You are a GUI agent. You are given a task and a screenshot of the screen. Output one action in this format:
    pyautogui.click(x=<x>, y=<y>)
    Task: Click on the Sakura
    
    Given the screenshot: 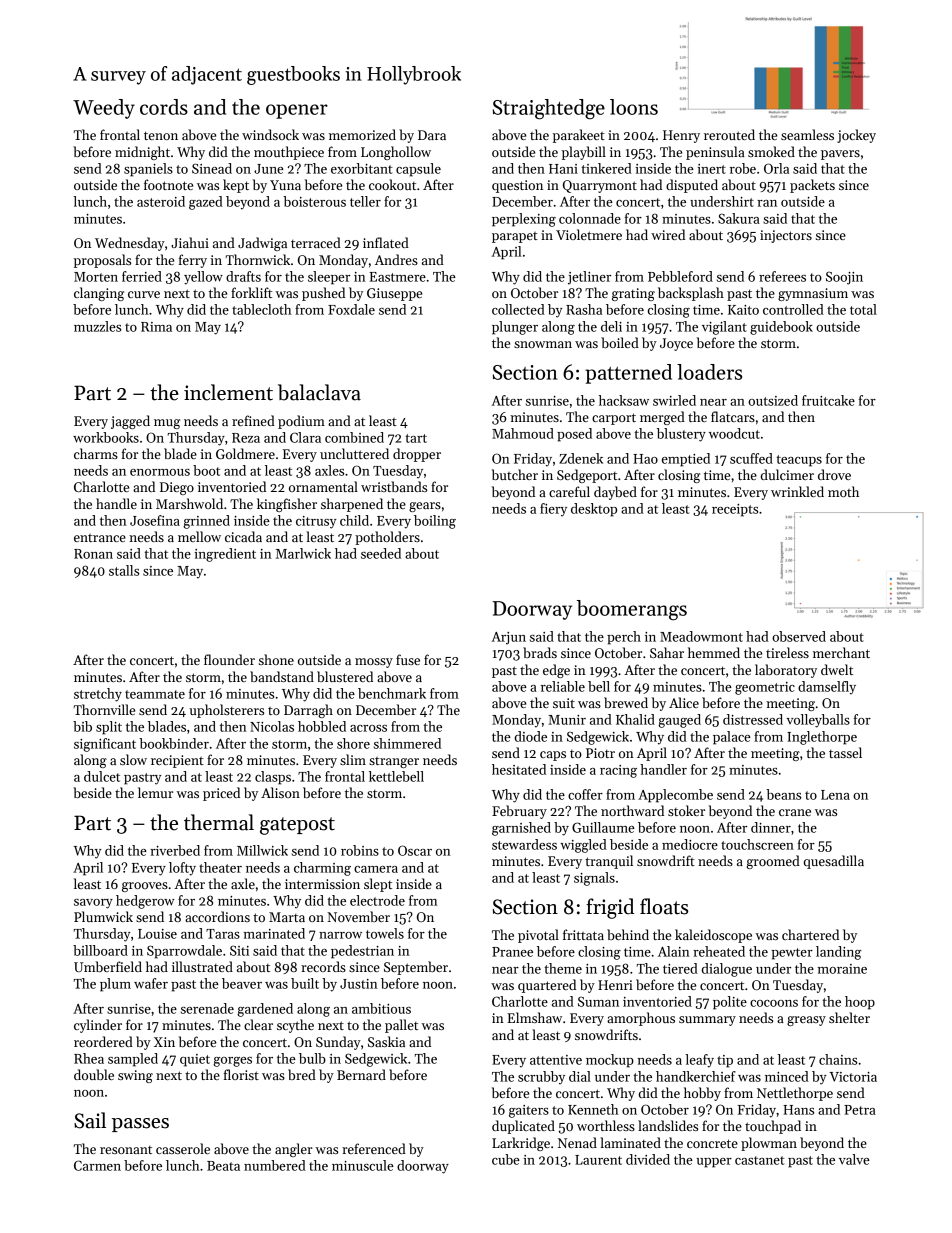 What is the action you would take?
    pyautogui.click(x=739, y=218)
